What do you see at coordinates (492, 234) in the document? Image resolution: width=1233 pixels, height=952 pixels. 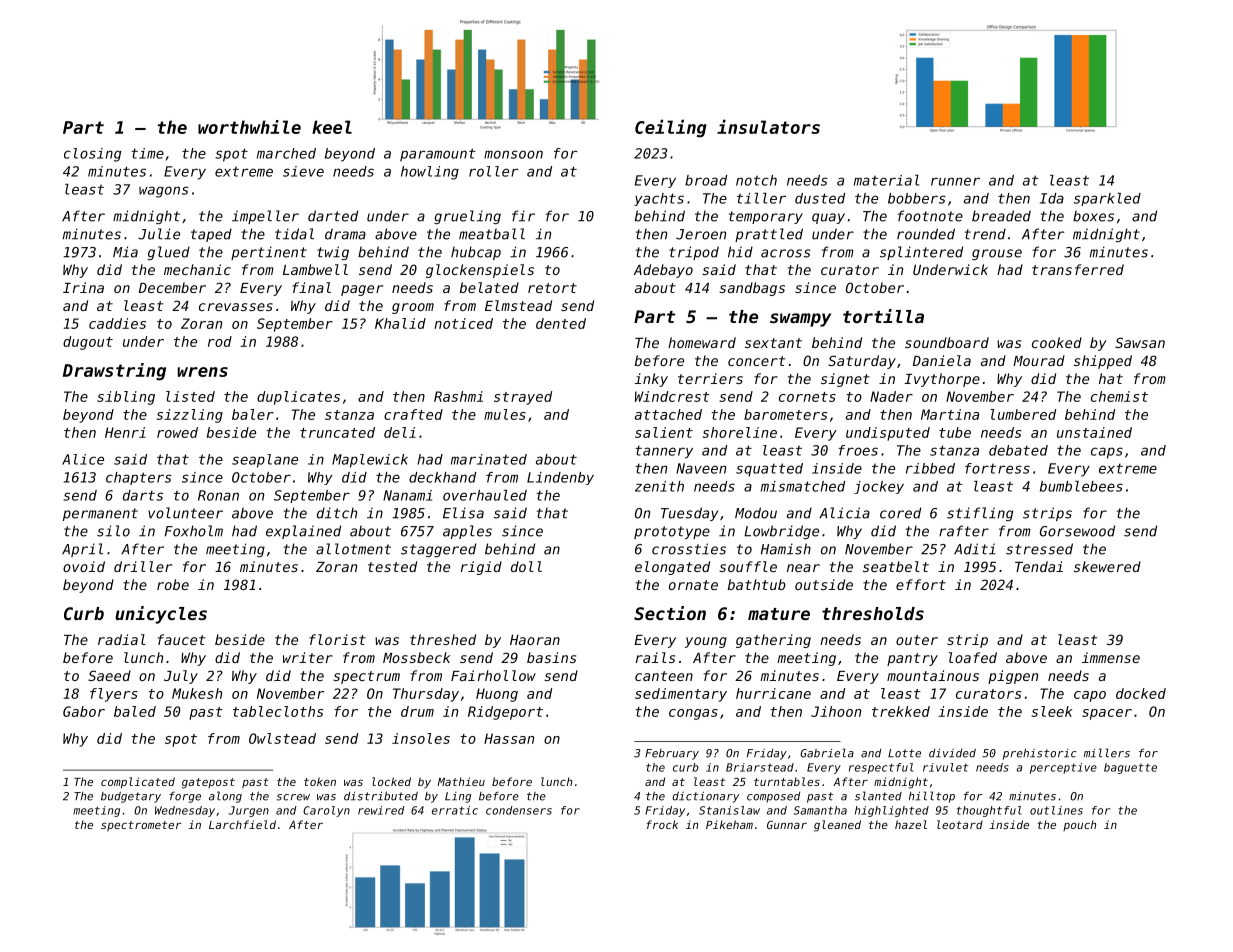 I see `meatball` at bounding box center [492, 234].
